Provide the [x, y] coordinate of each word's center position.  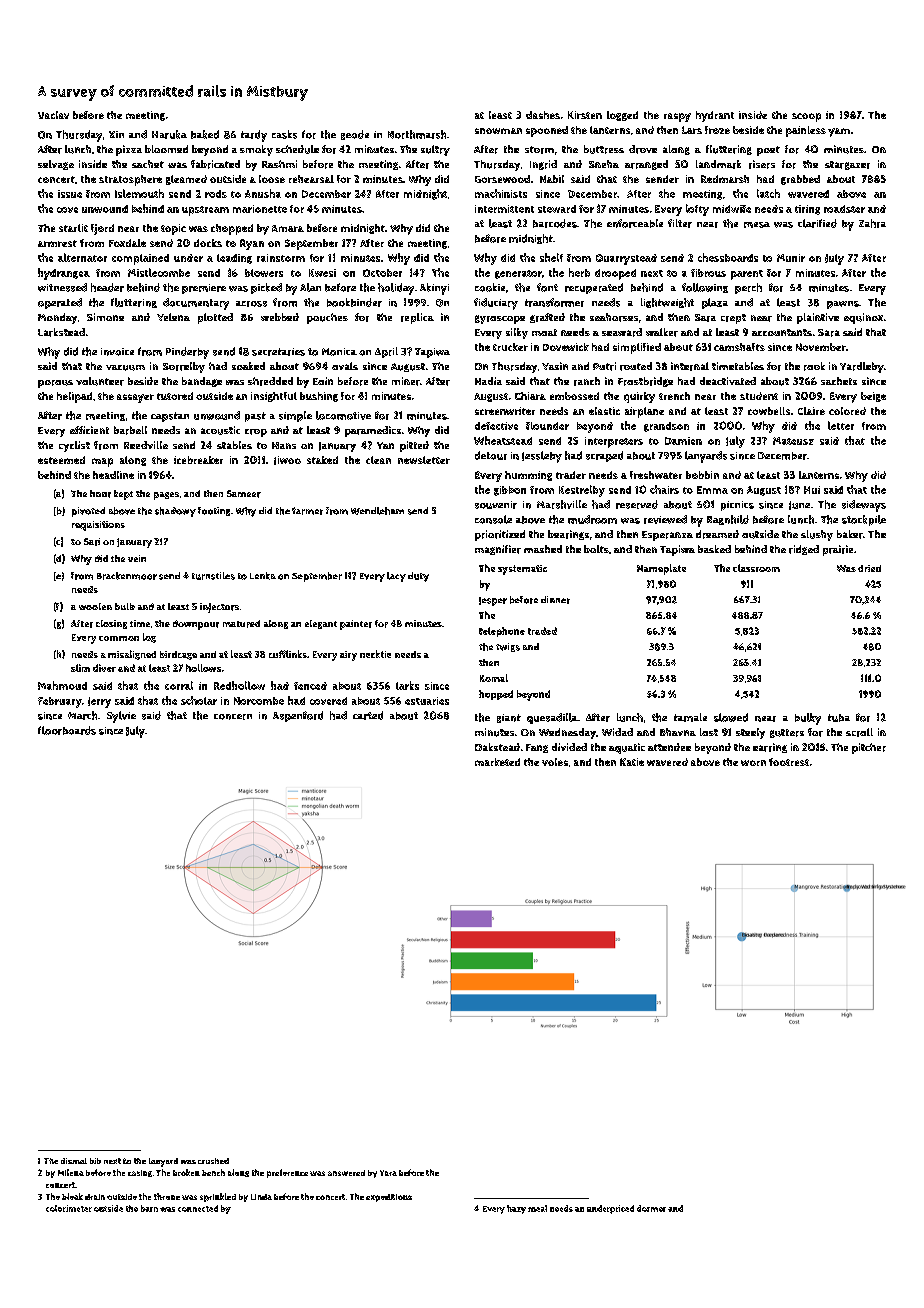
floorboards [67, 730]
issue [70, 194]
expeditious [389, 1198]
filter [680, 223]
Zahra [872, 223]
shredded [270, 381]
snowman [498, 131]
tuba [839, 718]
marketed [497, 762]
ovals [345, 366]
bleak [72, 1196]
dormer [651, 1208]
